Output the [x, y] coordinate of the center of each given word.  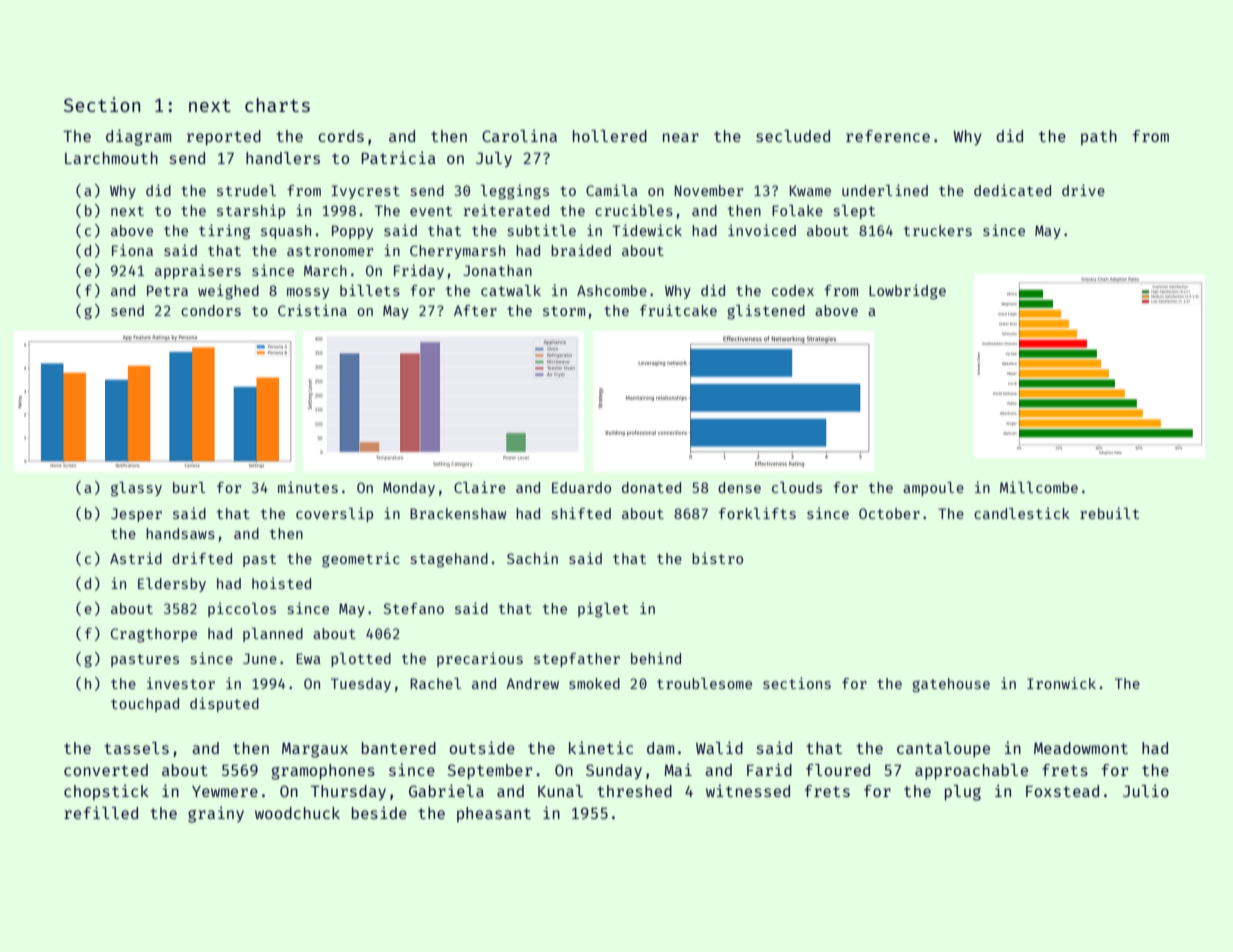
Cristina [312, 310]
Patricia [398, 157]
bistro [717, 558]
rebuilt [1109, 513]
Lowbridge [907, 291]
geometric [361, 559]
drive [1083, 190]
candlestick [1022, 513]
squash [286, 232]
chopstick [106, 792]
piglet [603, 609]
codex [793, 290]
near [681, 137]
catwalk [511, 290]
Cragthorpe [154, 635]
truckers [938, 230]
